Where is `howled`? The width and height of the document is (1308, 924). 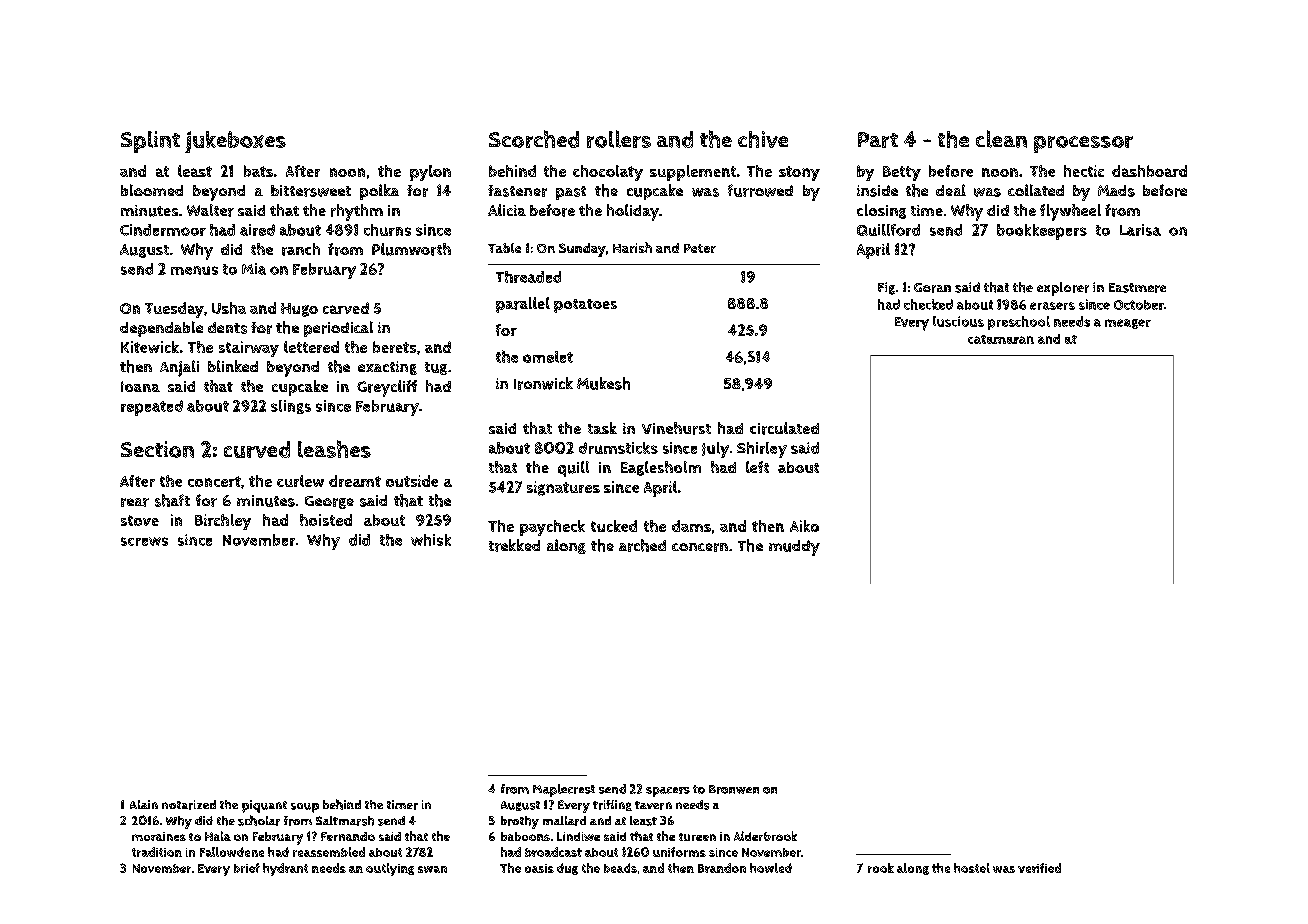
howled is located at coordinates (771, 868).
